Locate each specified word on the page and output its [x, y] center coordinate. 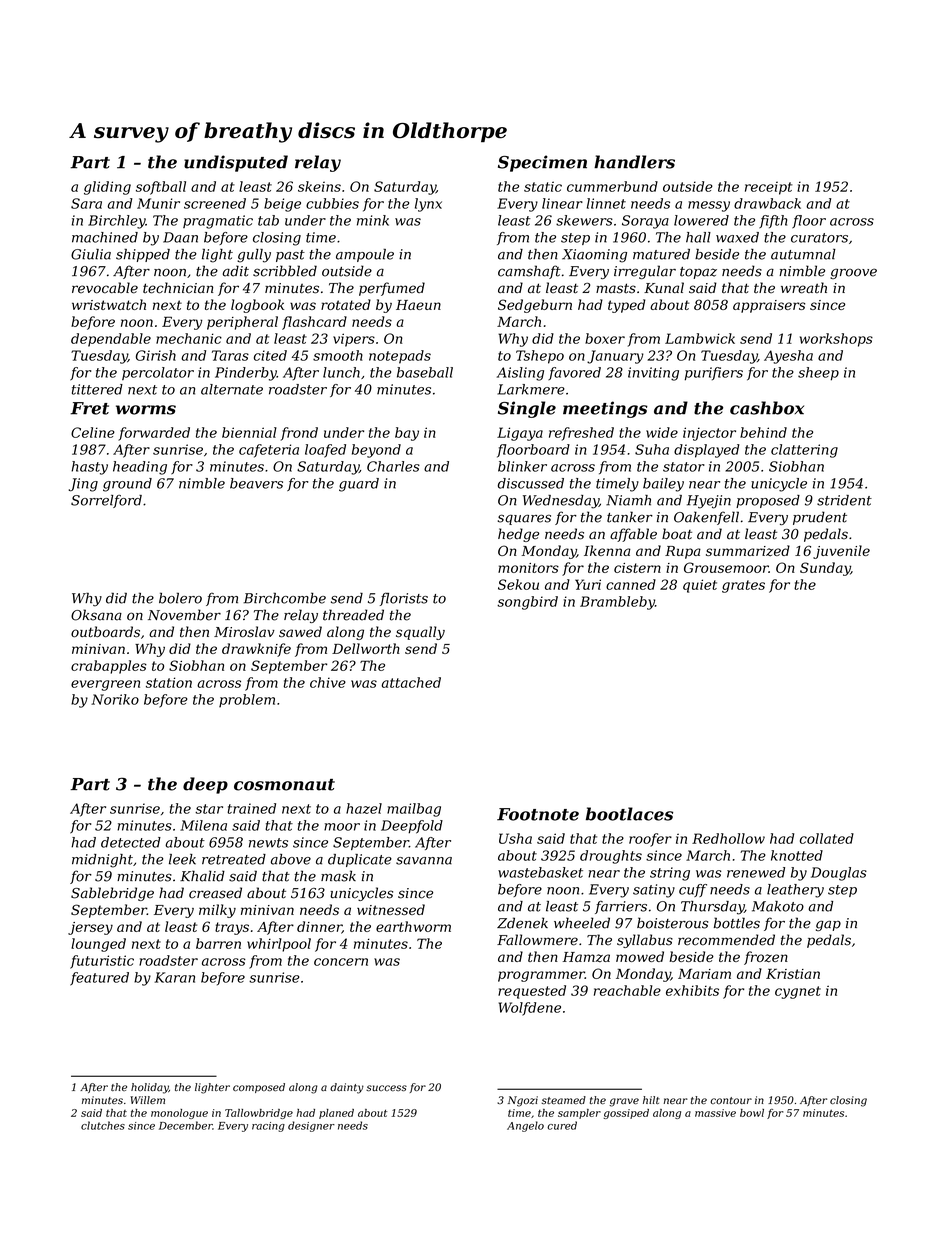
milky [217, 911]
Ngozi [523, 1101]
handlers [634, 162]
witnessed [391, 909]
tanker [630, 517]
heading [140, 468]
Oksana [96, 615]
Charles [393, 466]
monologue [179, 1114]
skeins [319, 186]
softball [161, 188]
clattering [804, 451]
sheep [818, 374]
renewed [756, 872]
